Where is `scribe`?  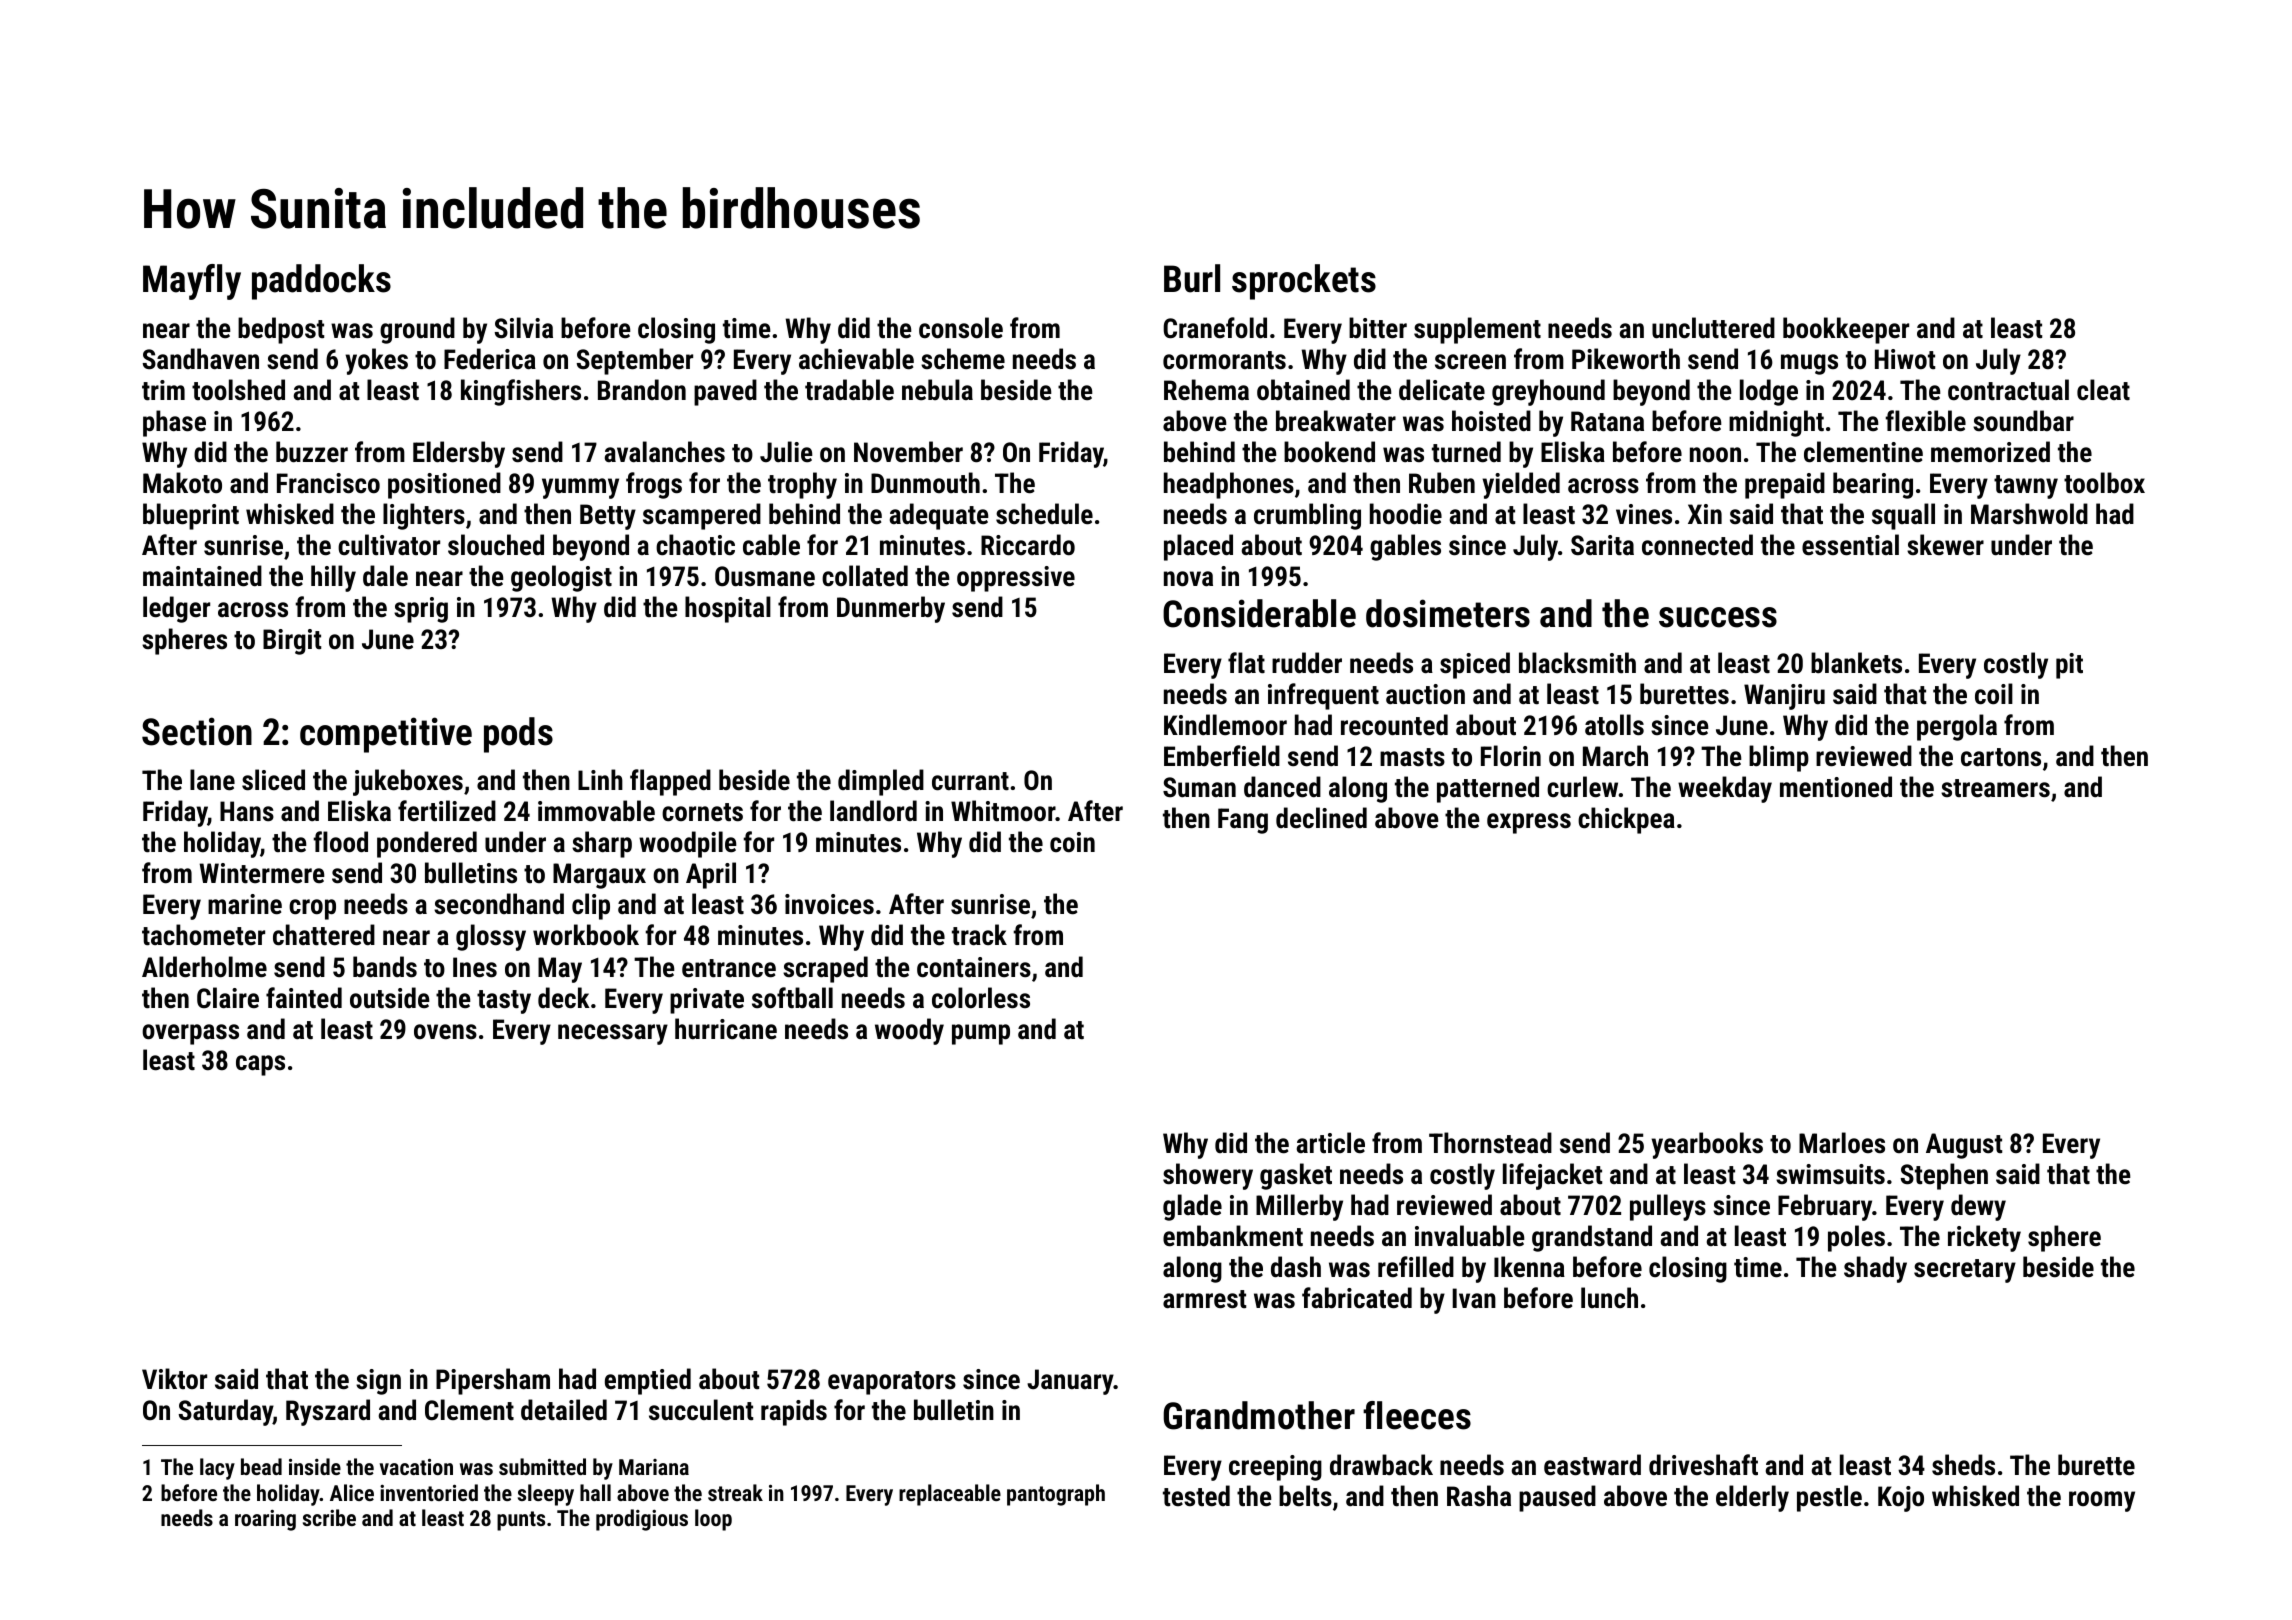
scribe is located at coordinates (329, 1517).
